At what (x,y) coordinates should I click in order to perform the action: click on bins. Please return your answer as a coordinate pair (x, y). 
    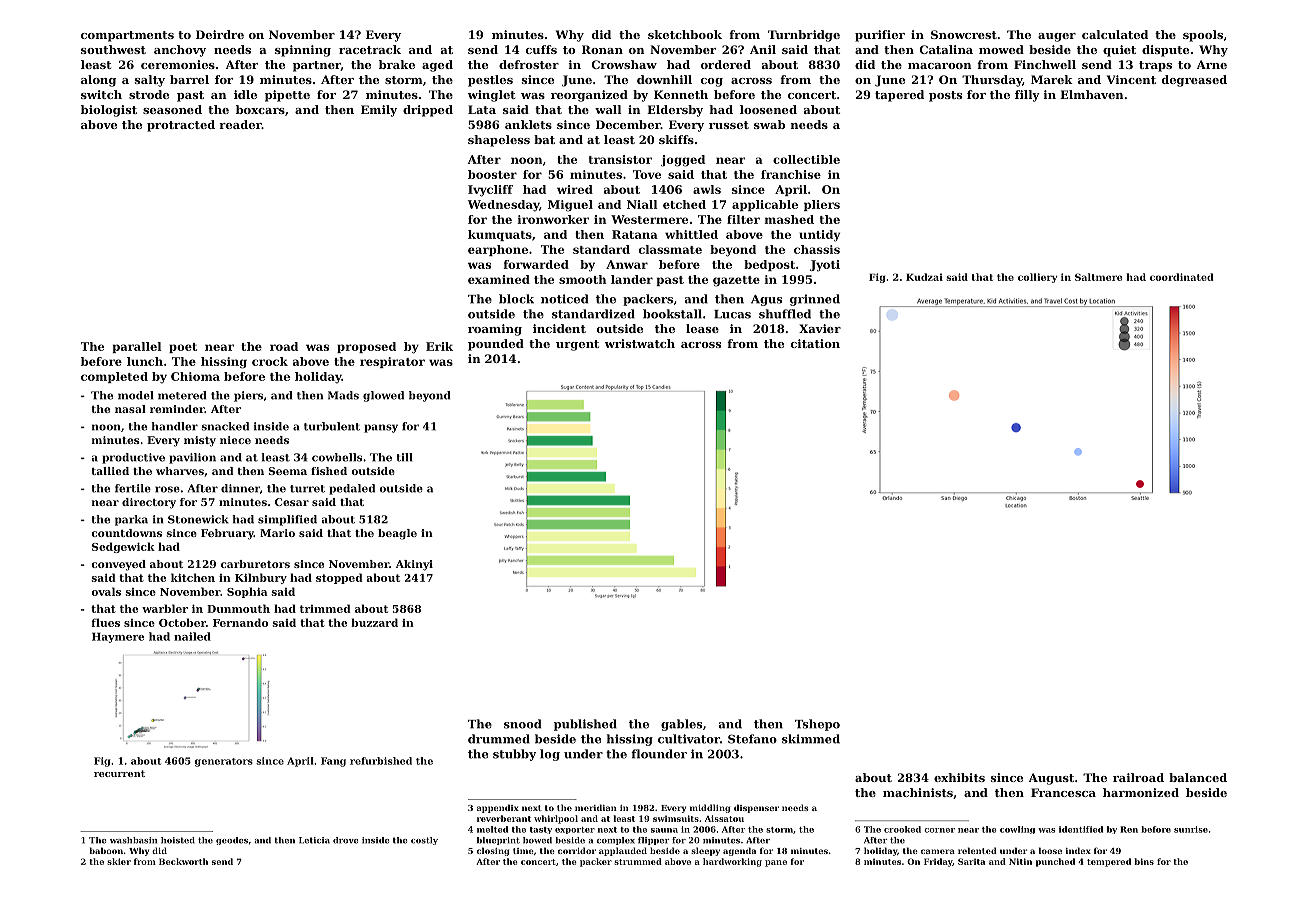
    Looking at the image, I should click on (1144, 861).
